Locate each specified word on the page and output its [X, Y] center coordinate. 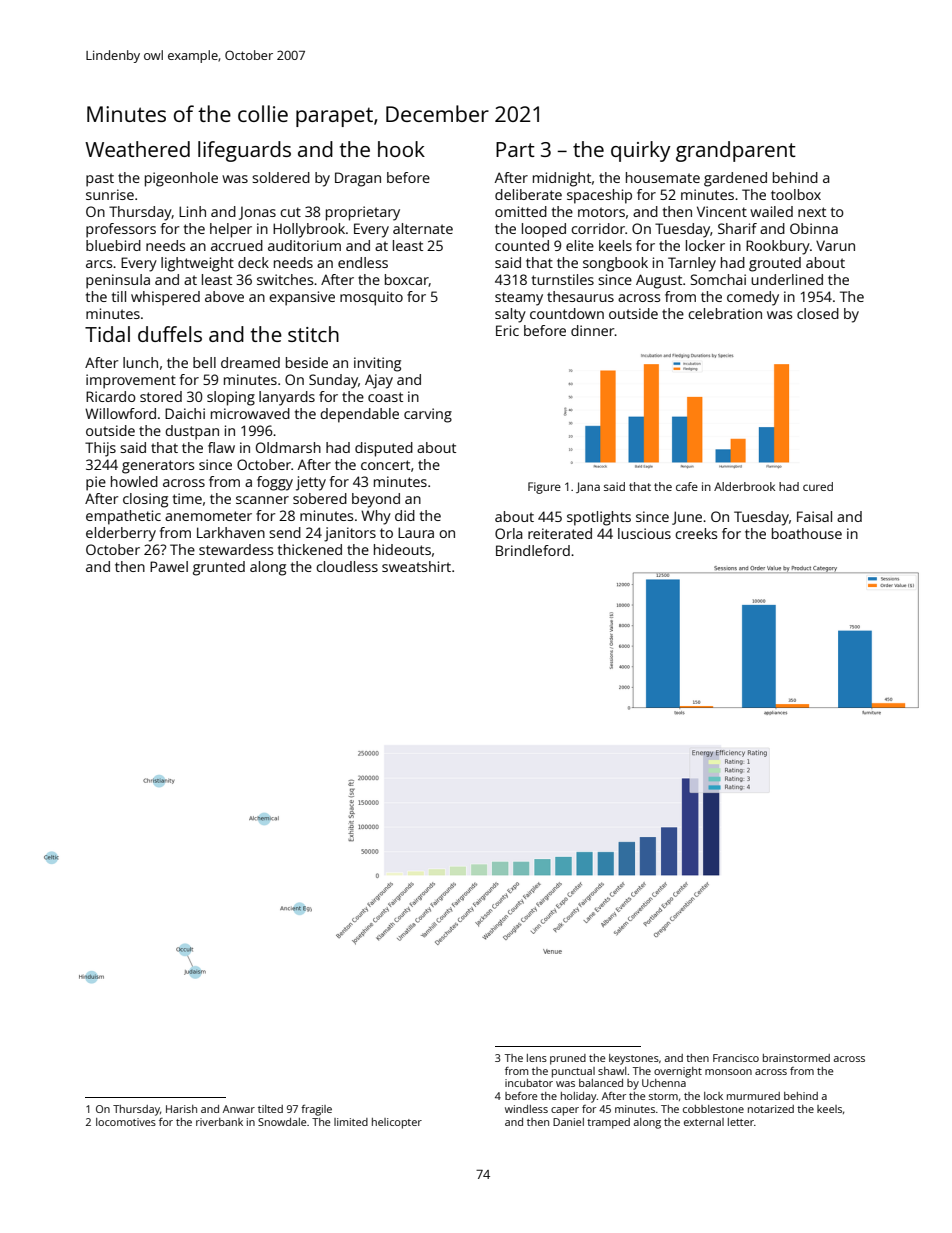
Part [515, 149]
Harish [181, 1109]
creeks [696, 533]
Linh [192, 211]
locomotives [126, 1122]
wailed [771, 211]
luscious [644, 533]
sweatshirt [416, 566]
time [187, 498]
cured [818, 486]
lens [537, 1058]
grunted [219, 568]
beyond [376, 500]
